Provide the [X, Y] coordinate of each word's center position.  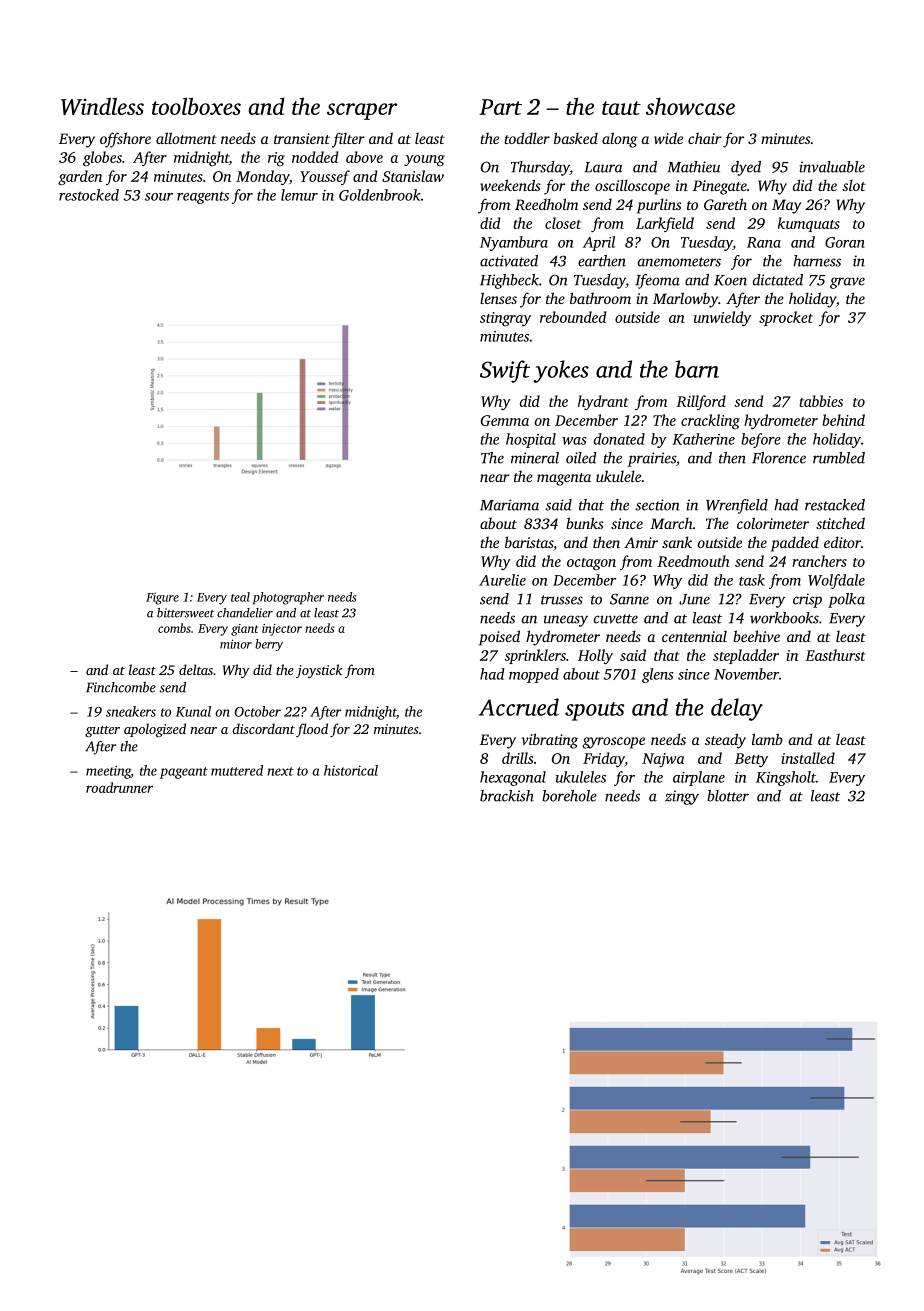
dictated [778, 280]
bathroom [600, 298]
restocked [89, 195]
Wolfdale [836, 581]
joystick [319, 671]
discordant [263, 728]
